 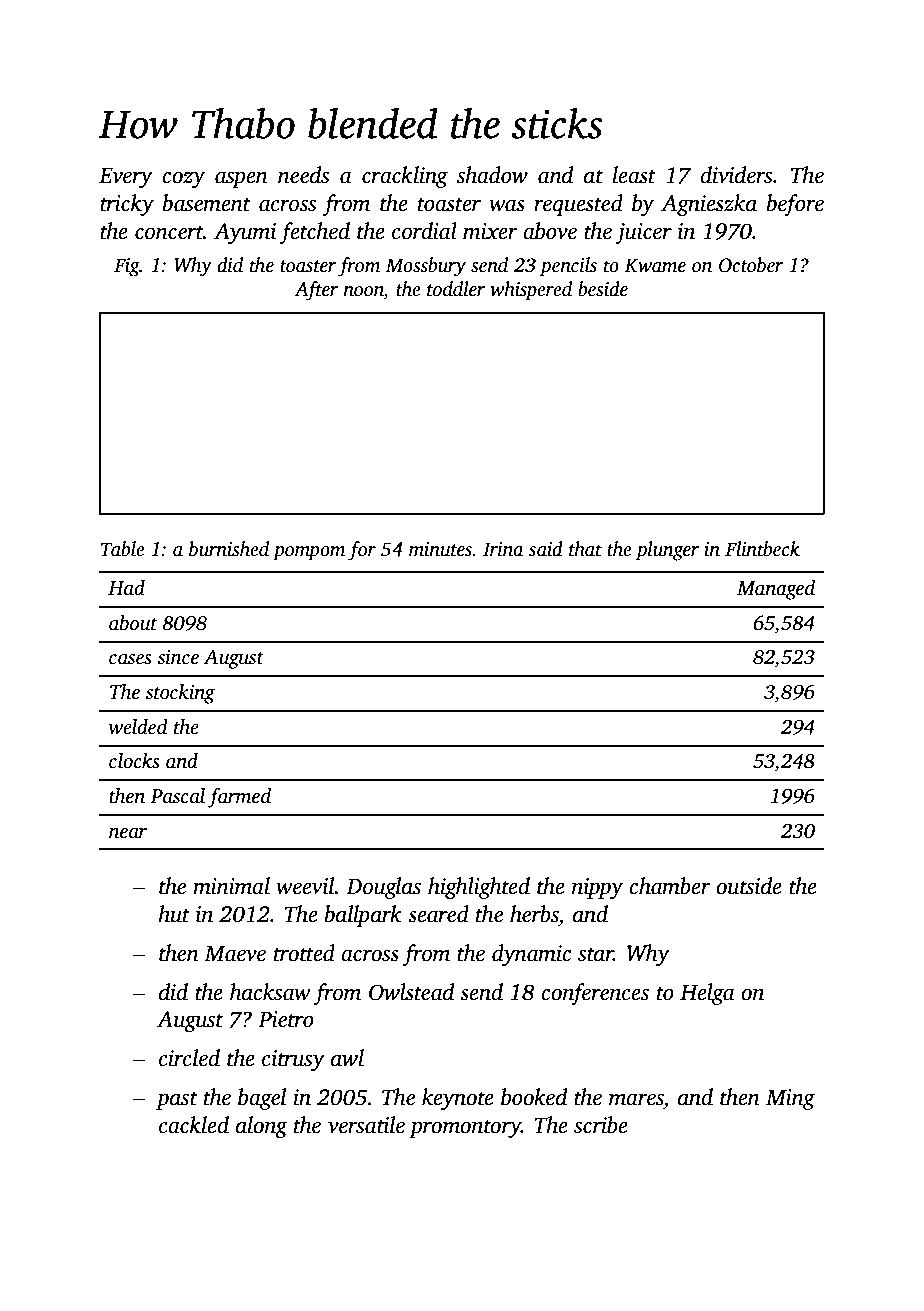 What do you see at coordinates (309, 553) in the document?
I see `pompom` at bounding box center [309, 553].
